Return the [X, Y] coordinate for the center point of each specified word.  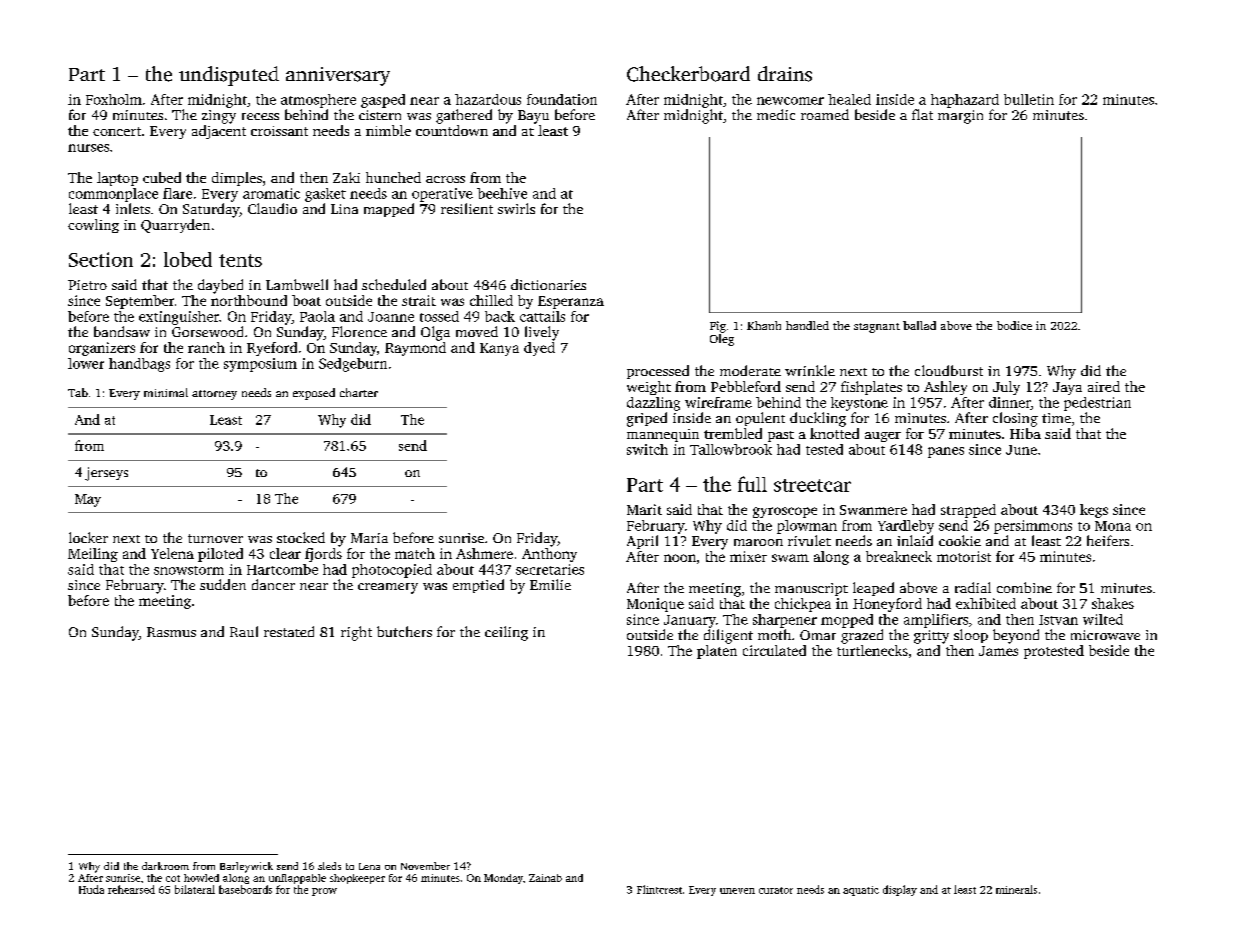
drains [785, 74]
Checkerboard [688, 74]
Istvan [1058, 620]
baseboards [245, 889]
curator [776, 890]
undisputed [229, 76]
